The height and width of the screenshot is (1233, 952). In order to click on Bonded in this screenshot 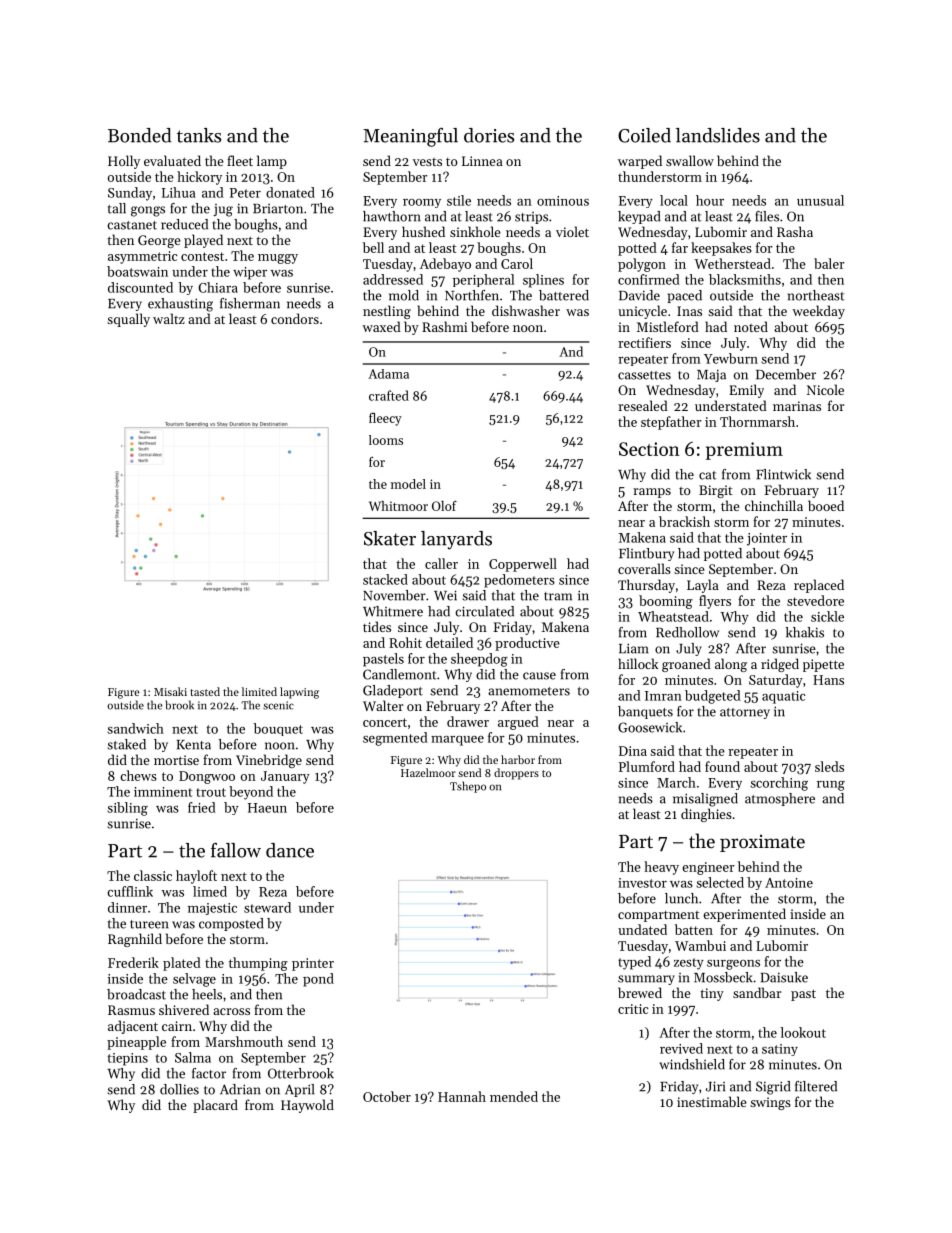, I will do `click(139, 135)`.
